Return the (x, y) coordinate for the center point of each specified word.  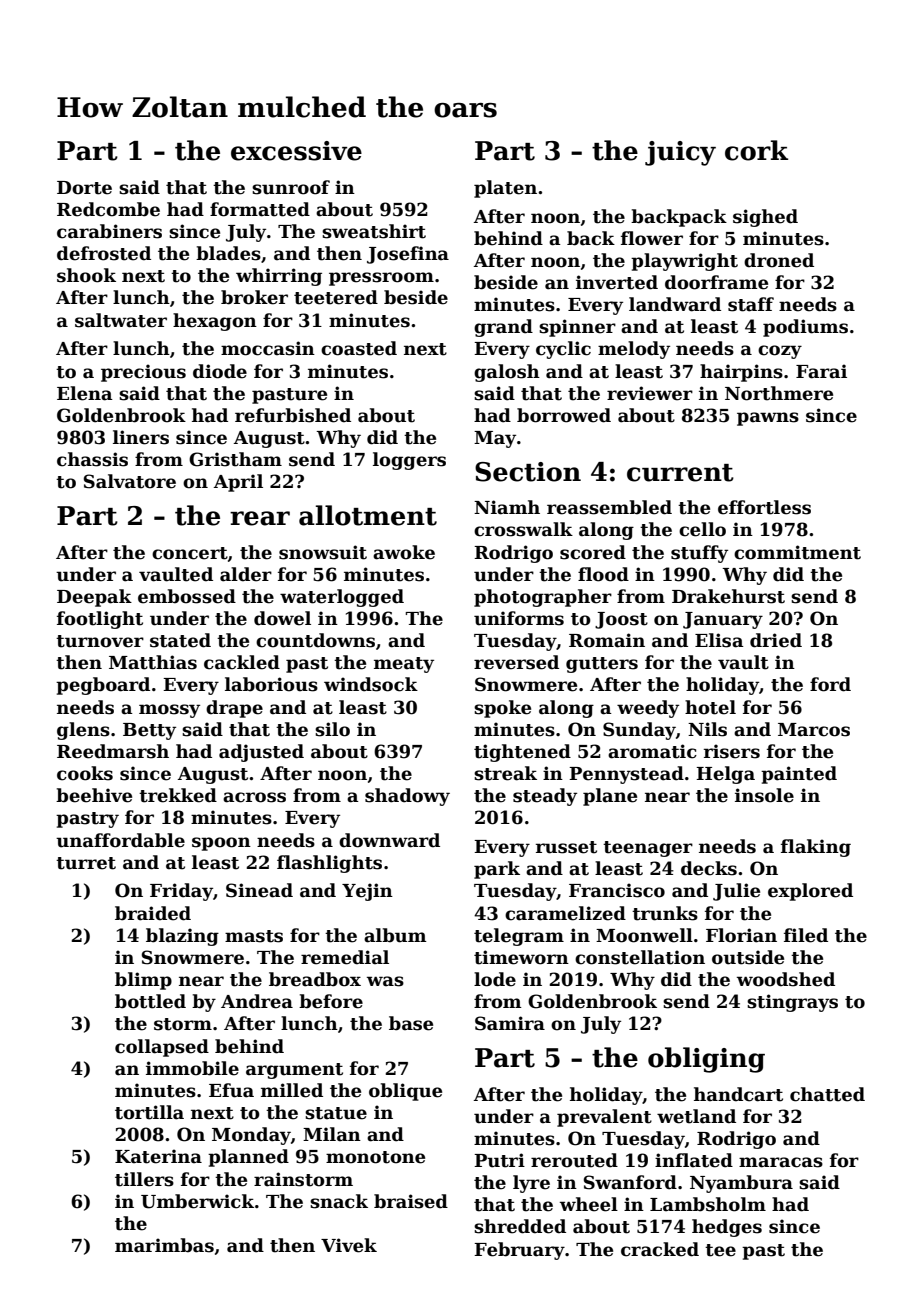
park (497, 870)
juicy (680, 153)
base (411, 1023)
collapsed (162, 1048)
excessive (296, 151)
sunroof (291, 187)
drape (234, 709)
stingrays (792, 1003)
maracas (781, 1162)
